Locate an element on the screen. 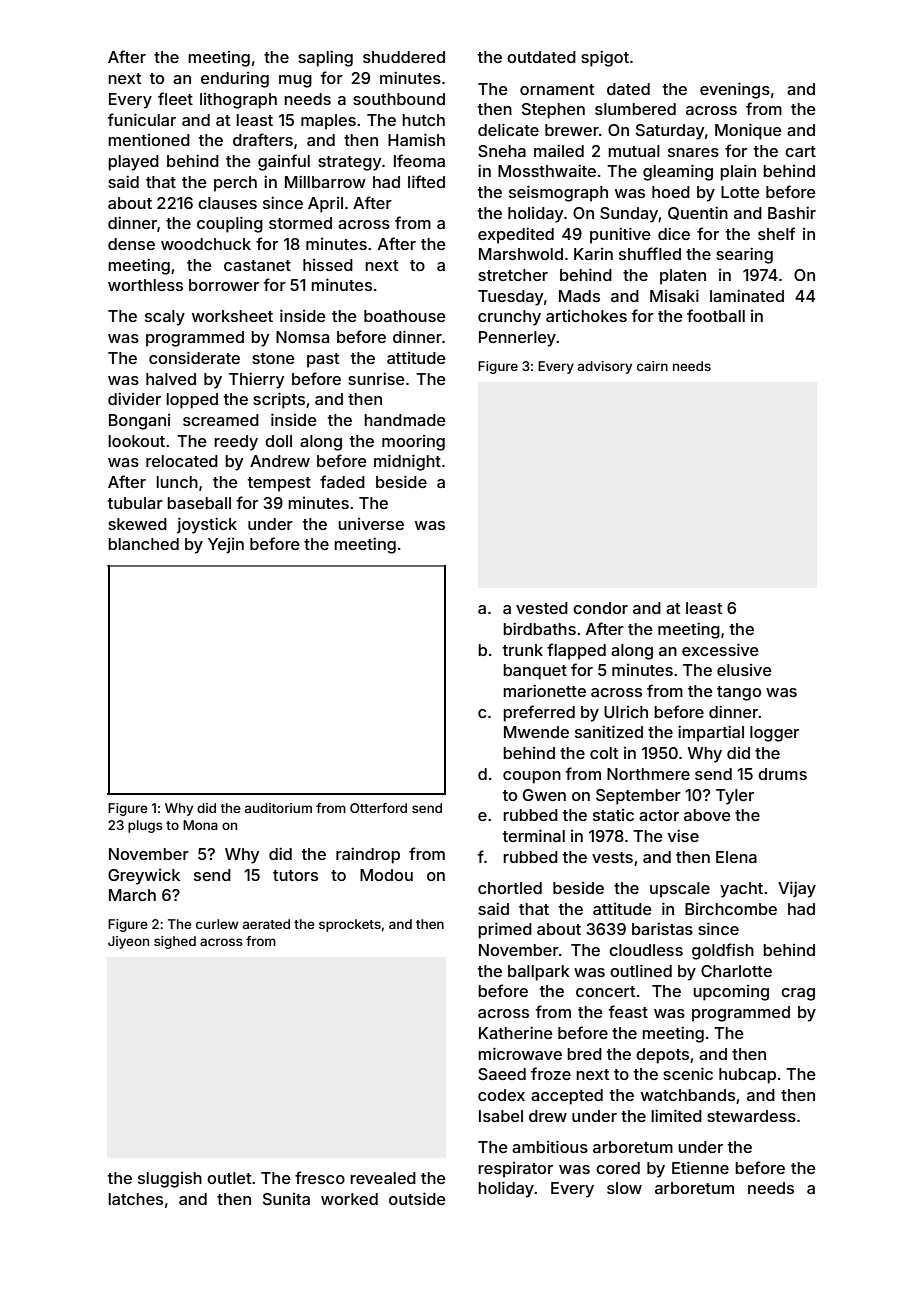  shuffled is located at coordinates (650, 253).
